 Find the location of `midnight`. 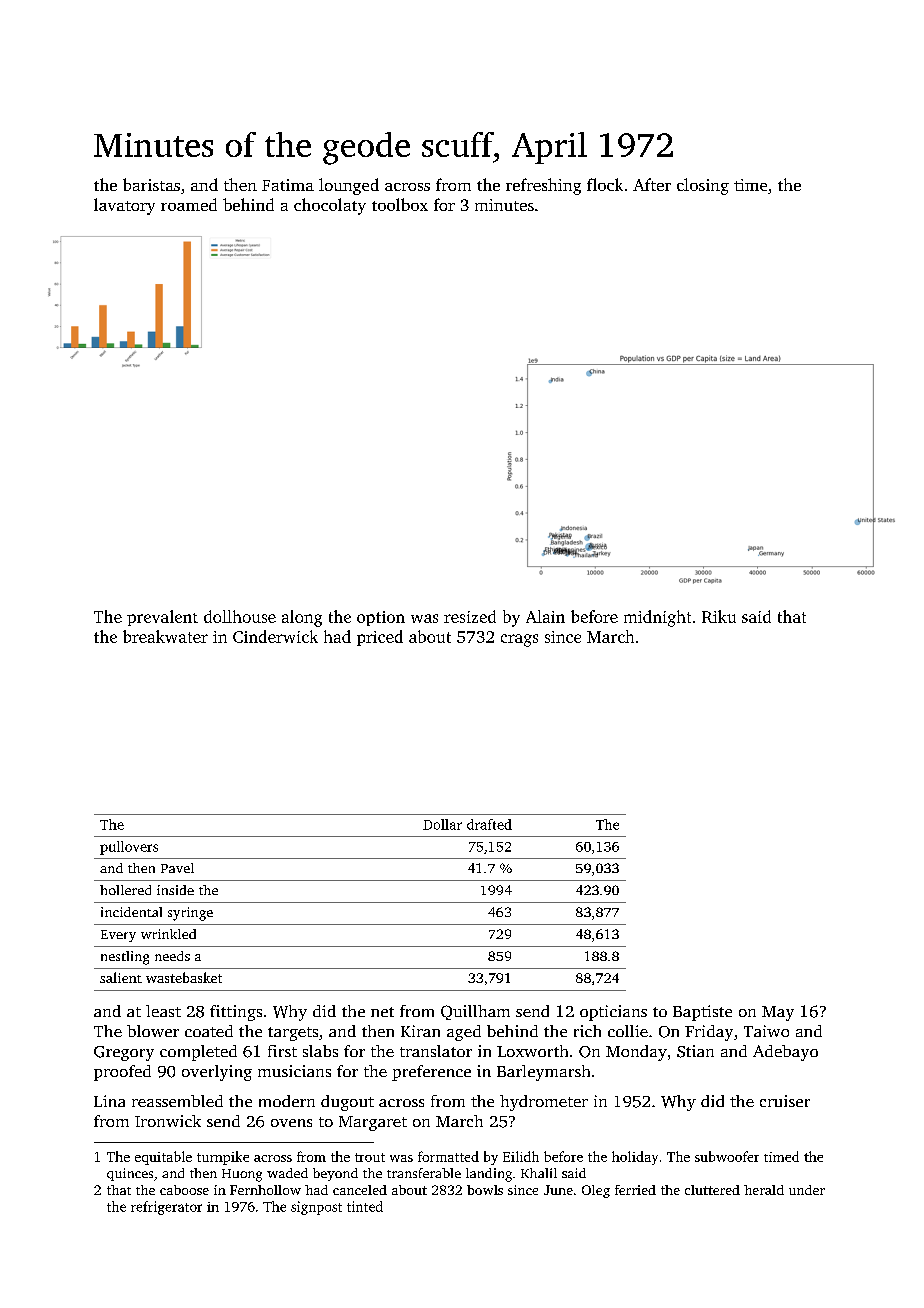

midnight is located at coordinates (657, 618).
